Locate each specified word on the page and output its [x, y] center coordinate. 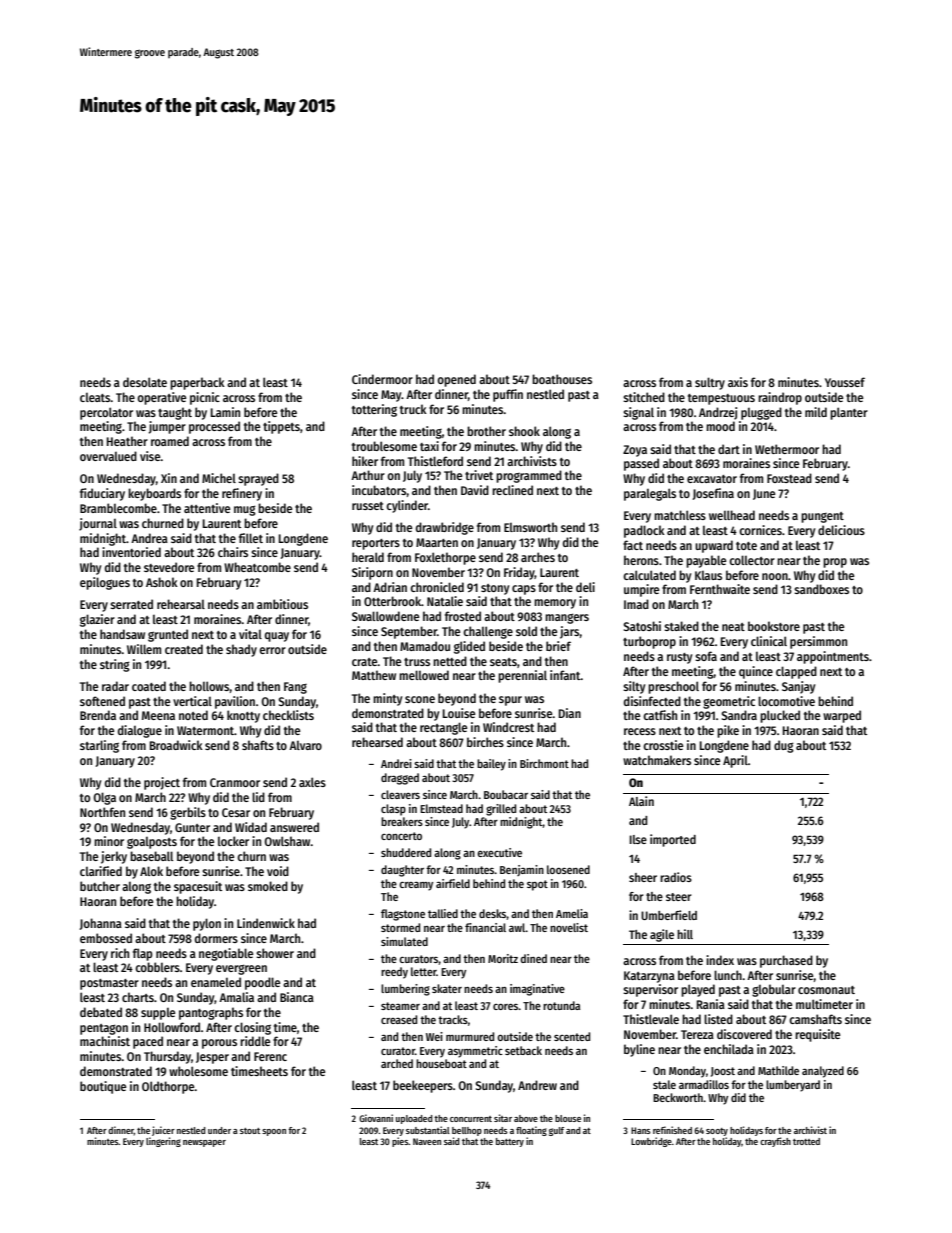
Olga [104, 798]
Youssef [845, 382]
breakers [402, 821]
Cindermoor [382, 379]
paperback [197, 383]
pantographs [211, 1013]
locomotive [786, 701]
